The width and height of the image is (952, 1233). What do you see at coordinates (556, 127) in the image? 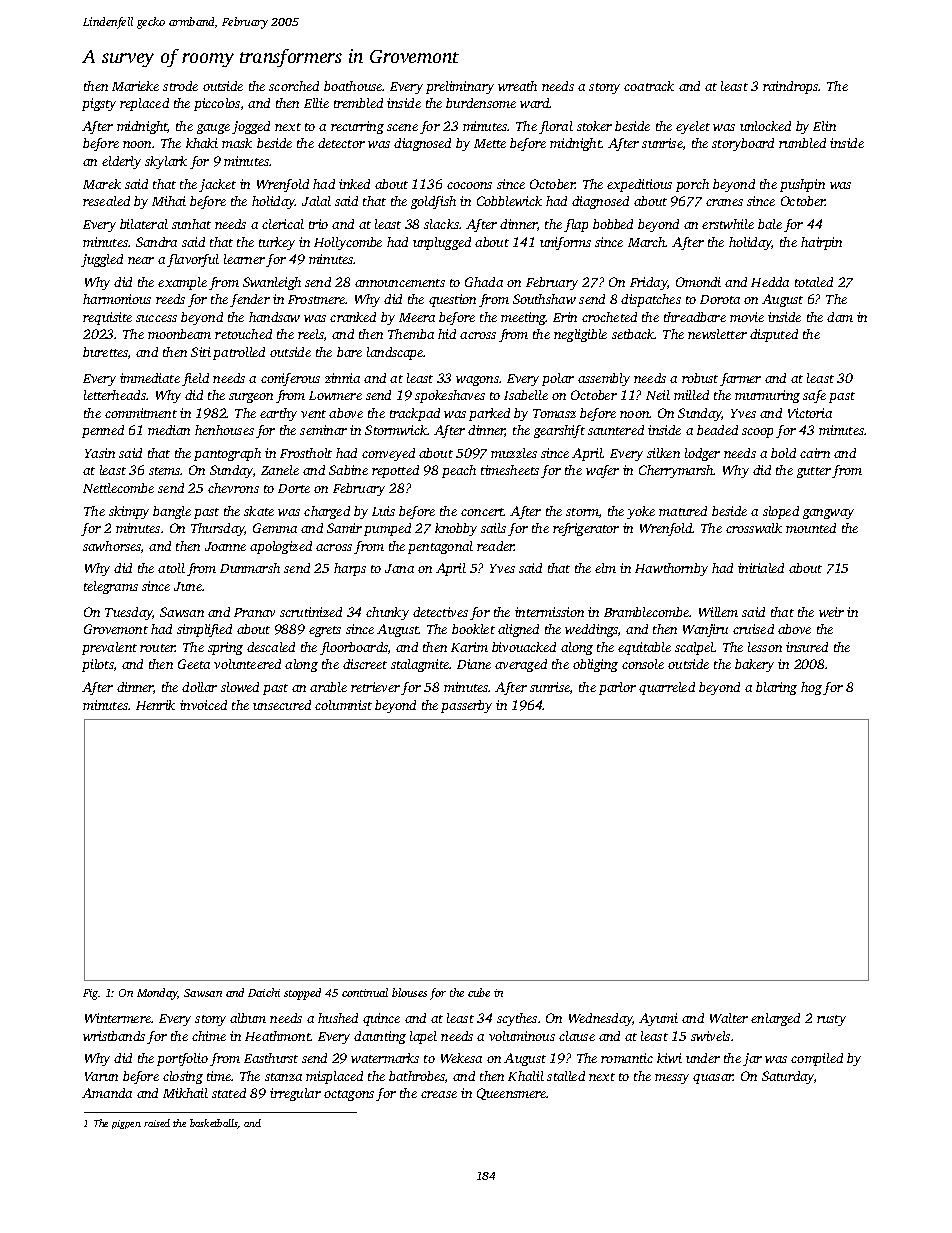
I see `floral` at bounding box center [556, 127].
